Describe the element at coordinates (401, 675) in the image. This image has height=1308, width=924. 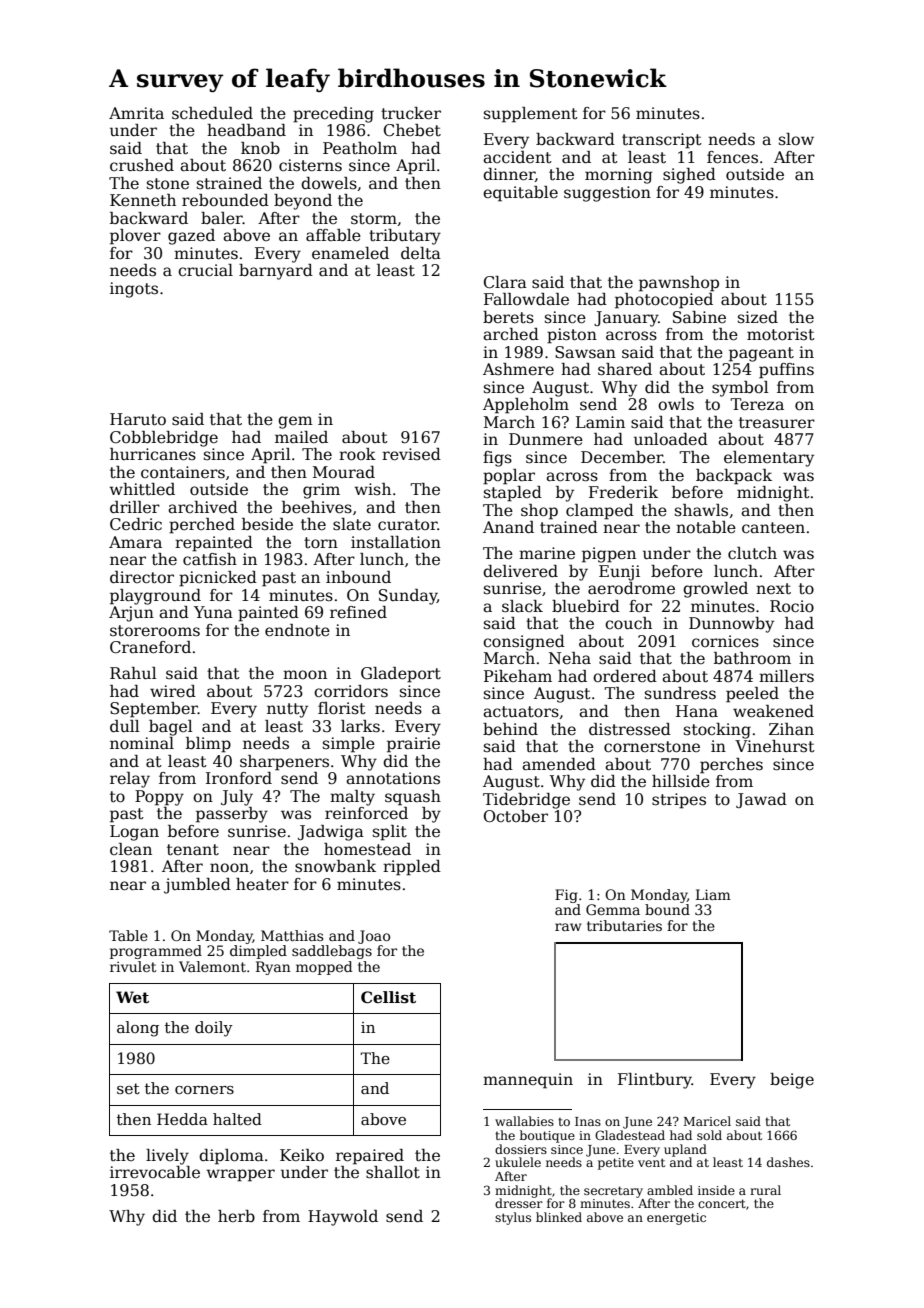
I see `Gladeport` at that location.
